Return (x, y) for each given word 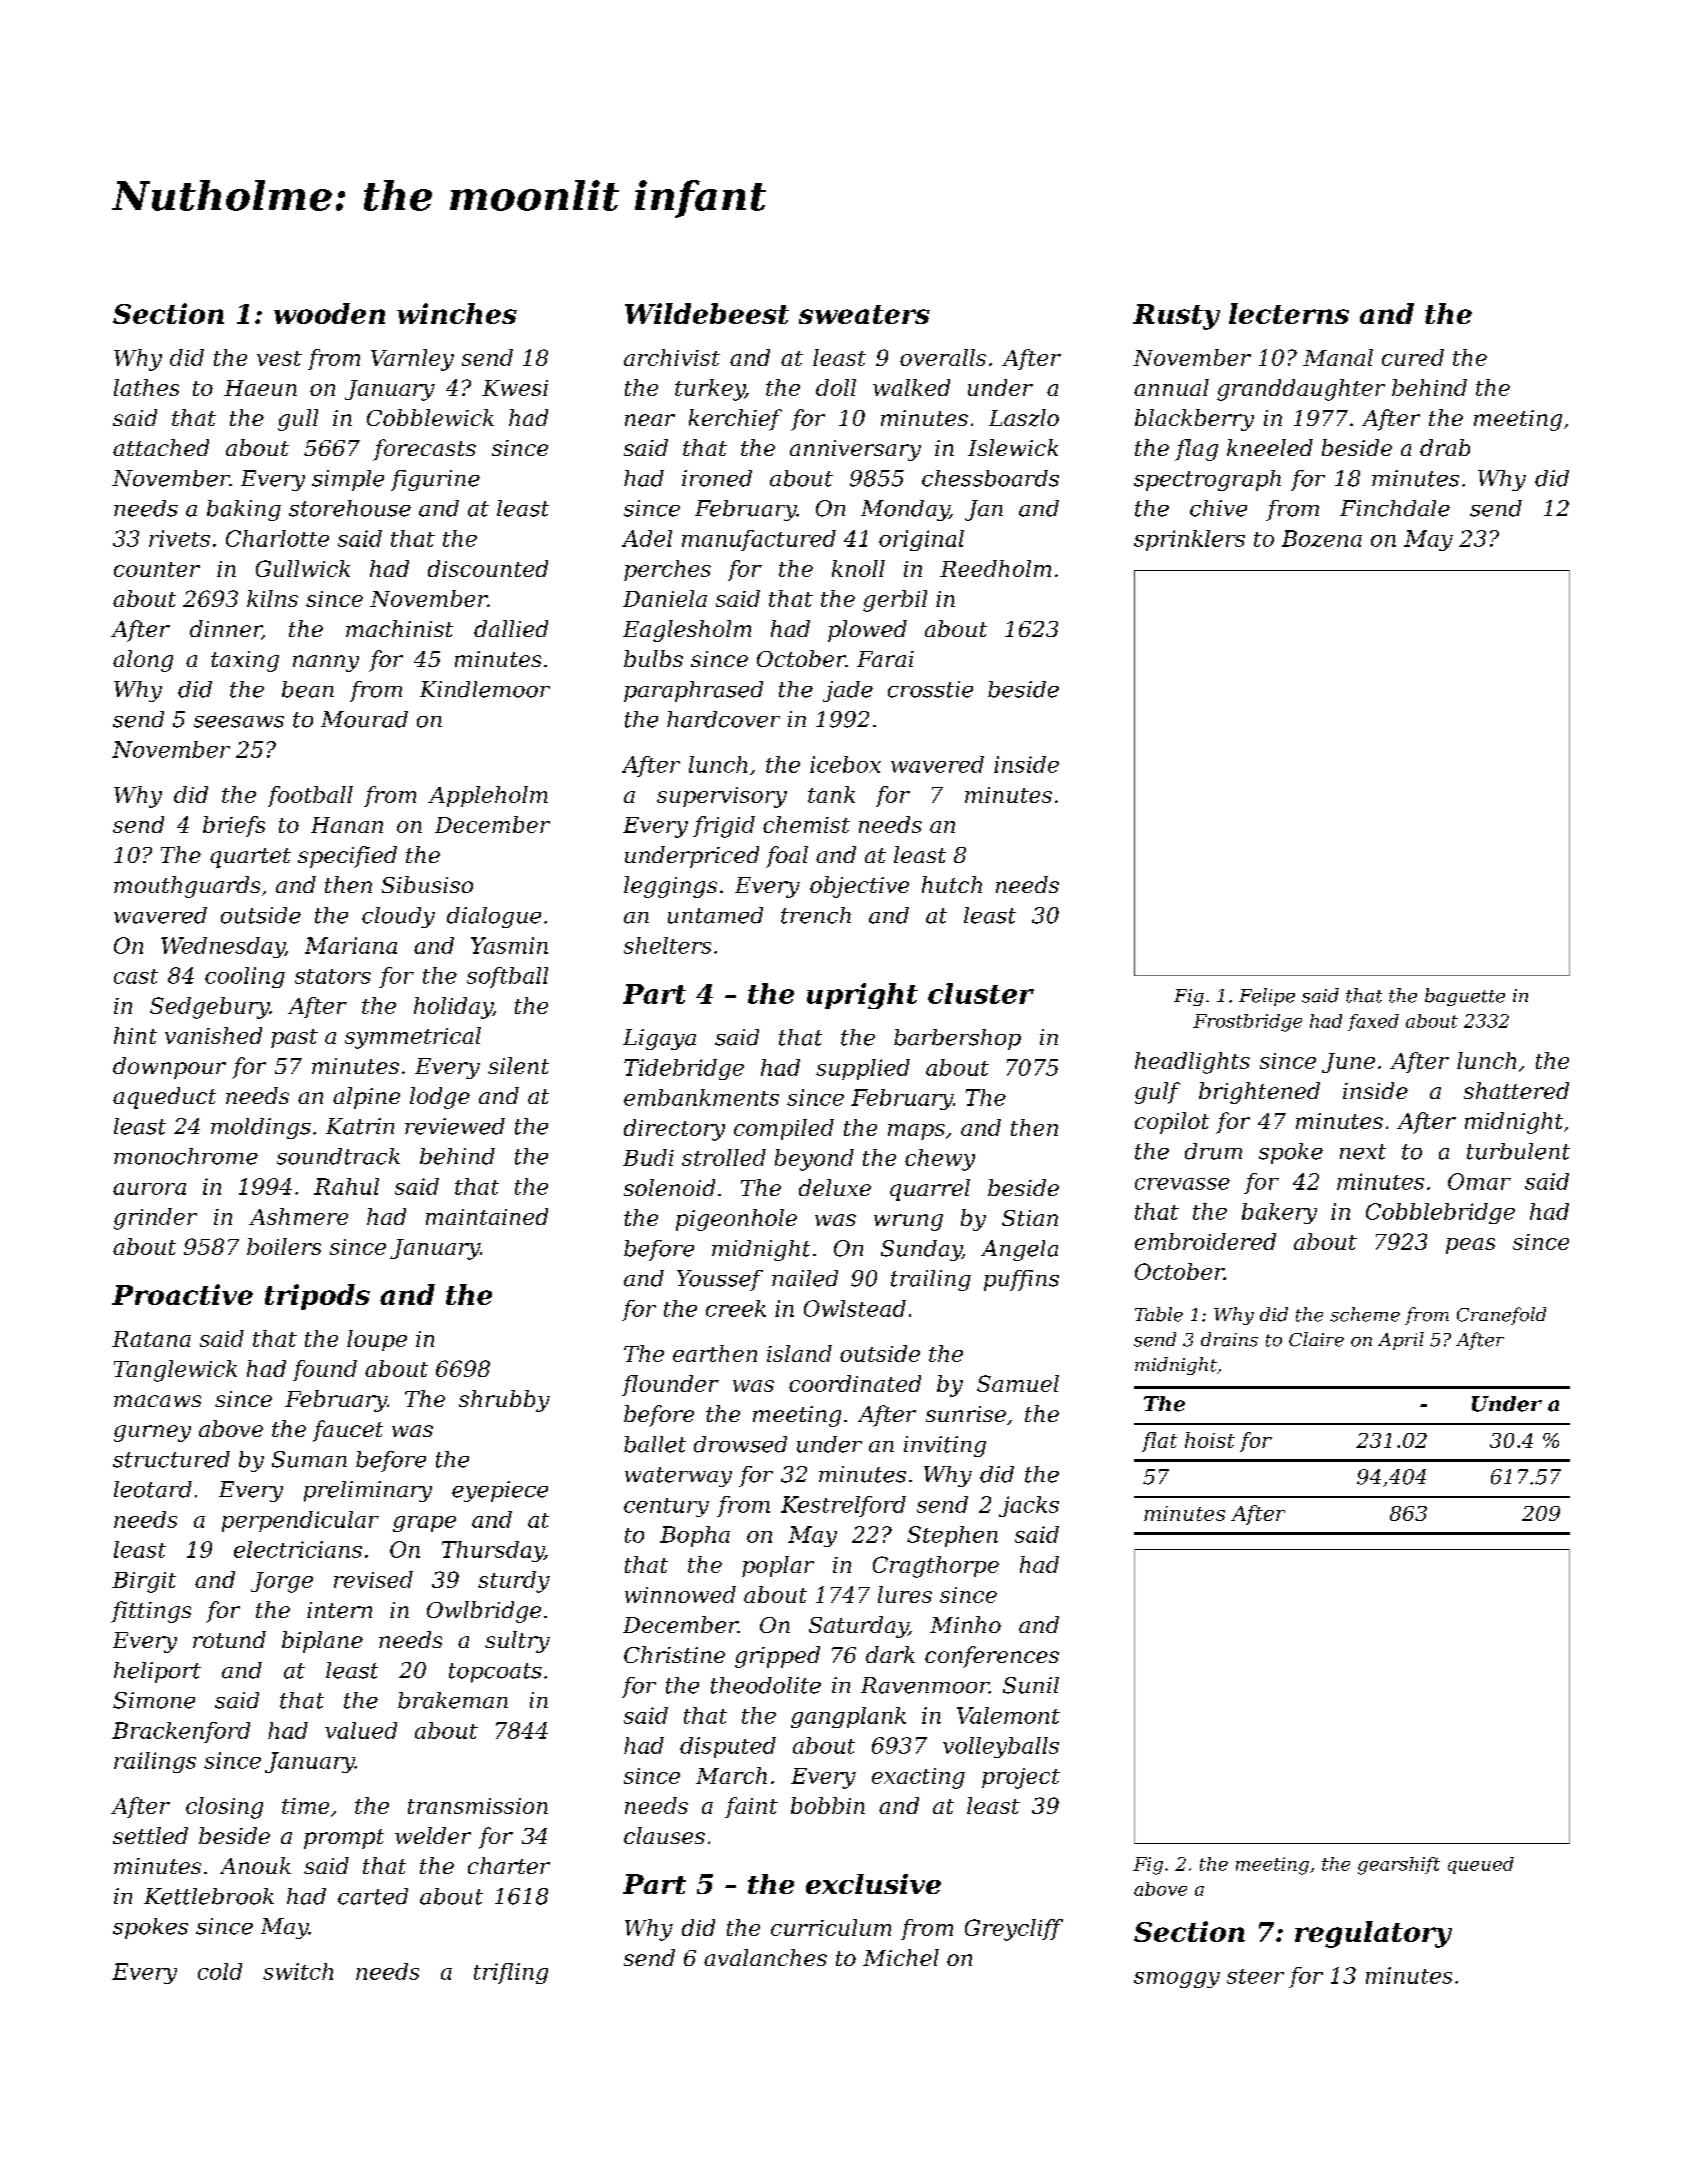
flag (1196, 450)
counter (157, 569)
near (650, 420)
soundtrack (338, 1156)
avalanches (765, 1957)
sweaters (864, 314)
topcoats (495, 1673)
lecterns (1289, 313)
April (1401, 1341)
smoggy (1177, 1980)
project (1021, 1778)
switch (298, 1971)
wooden (329, 313)
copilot (1172, 1123)
